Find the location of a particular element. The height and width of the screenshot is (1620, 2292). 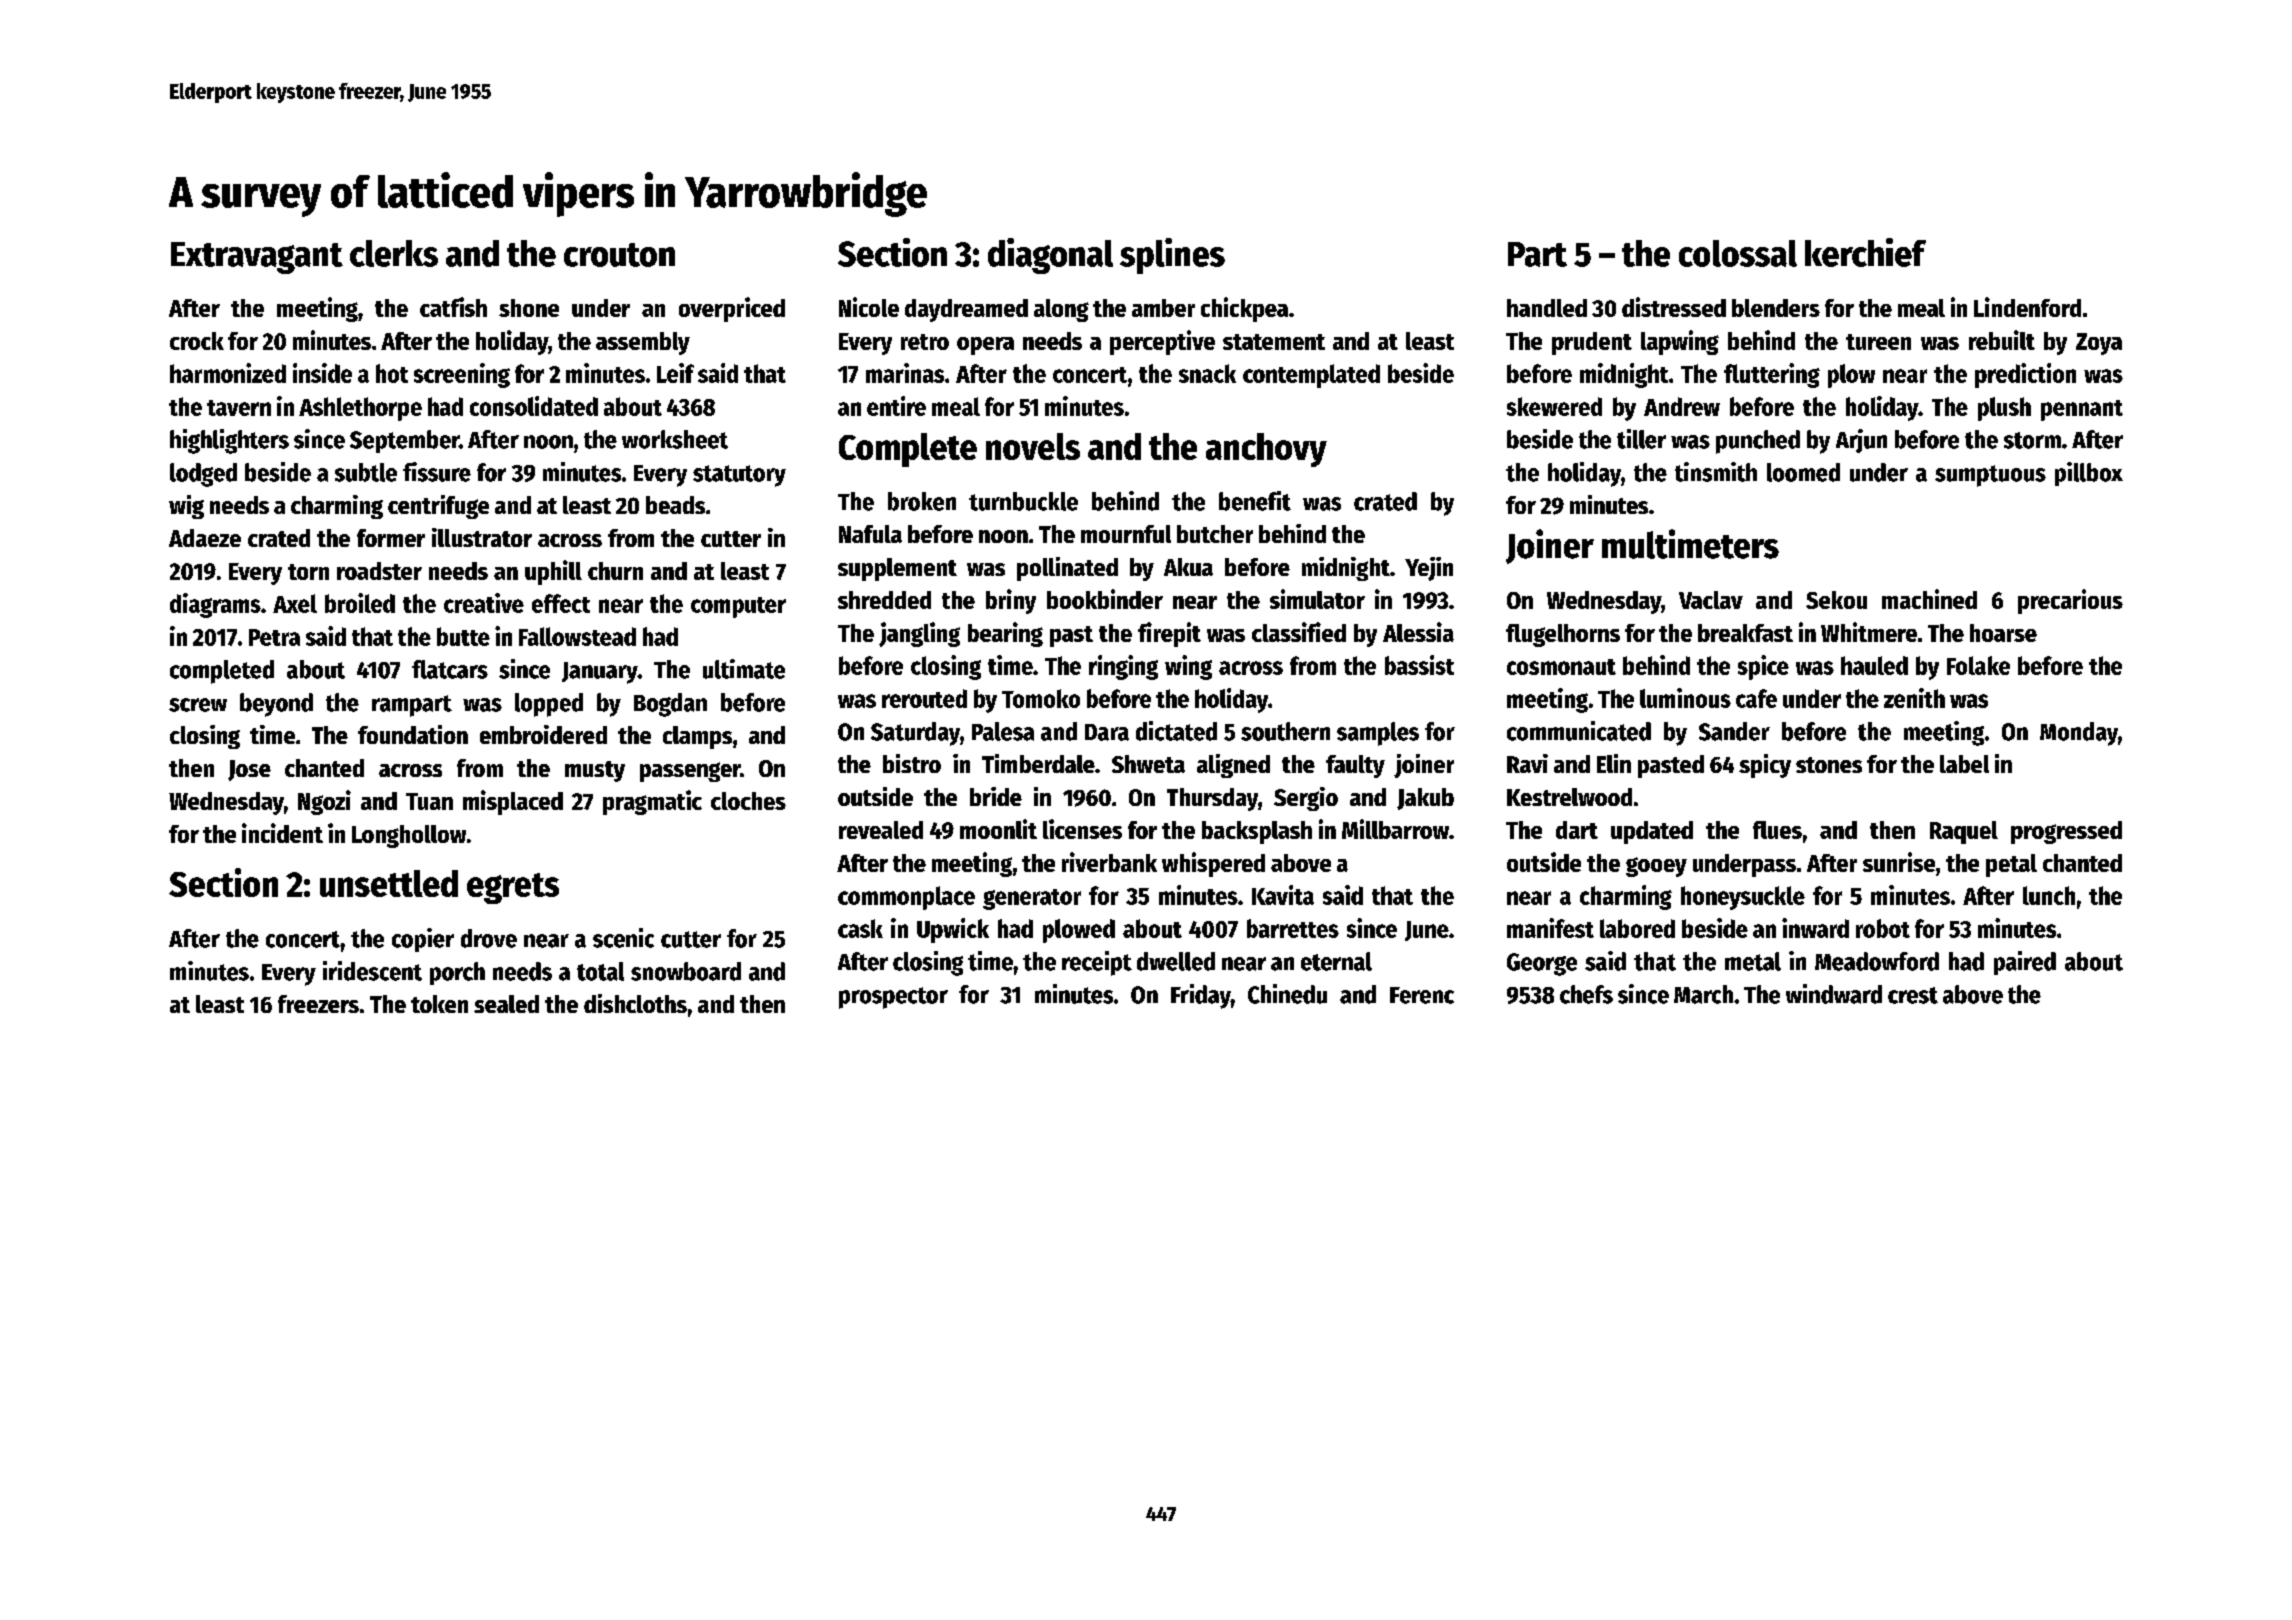

colossal is located at coordinates (1738, 253).
